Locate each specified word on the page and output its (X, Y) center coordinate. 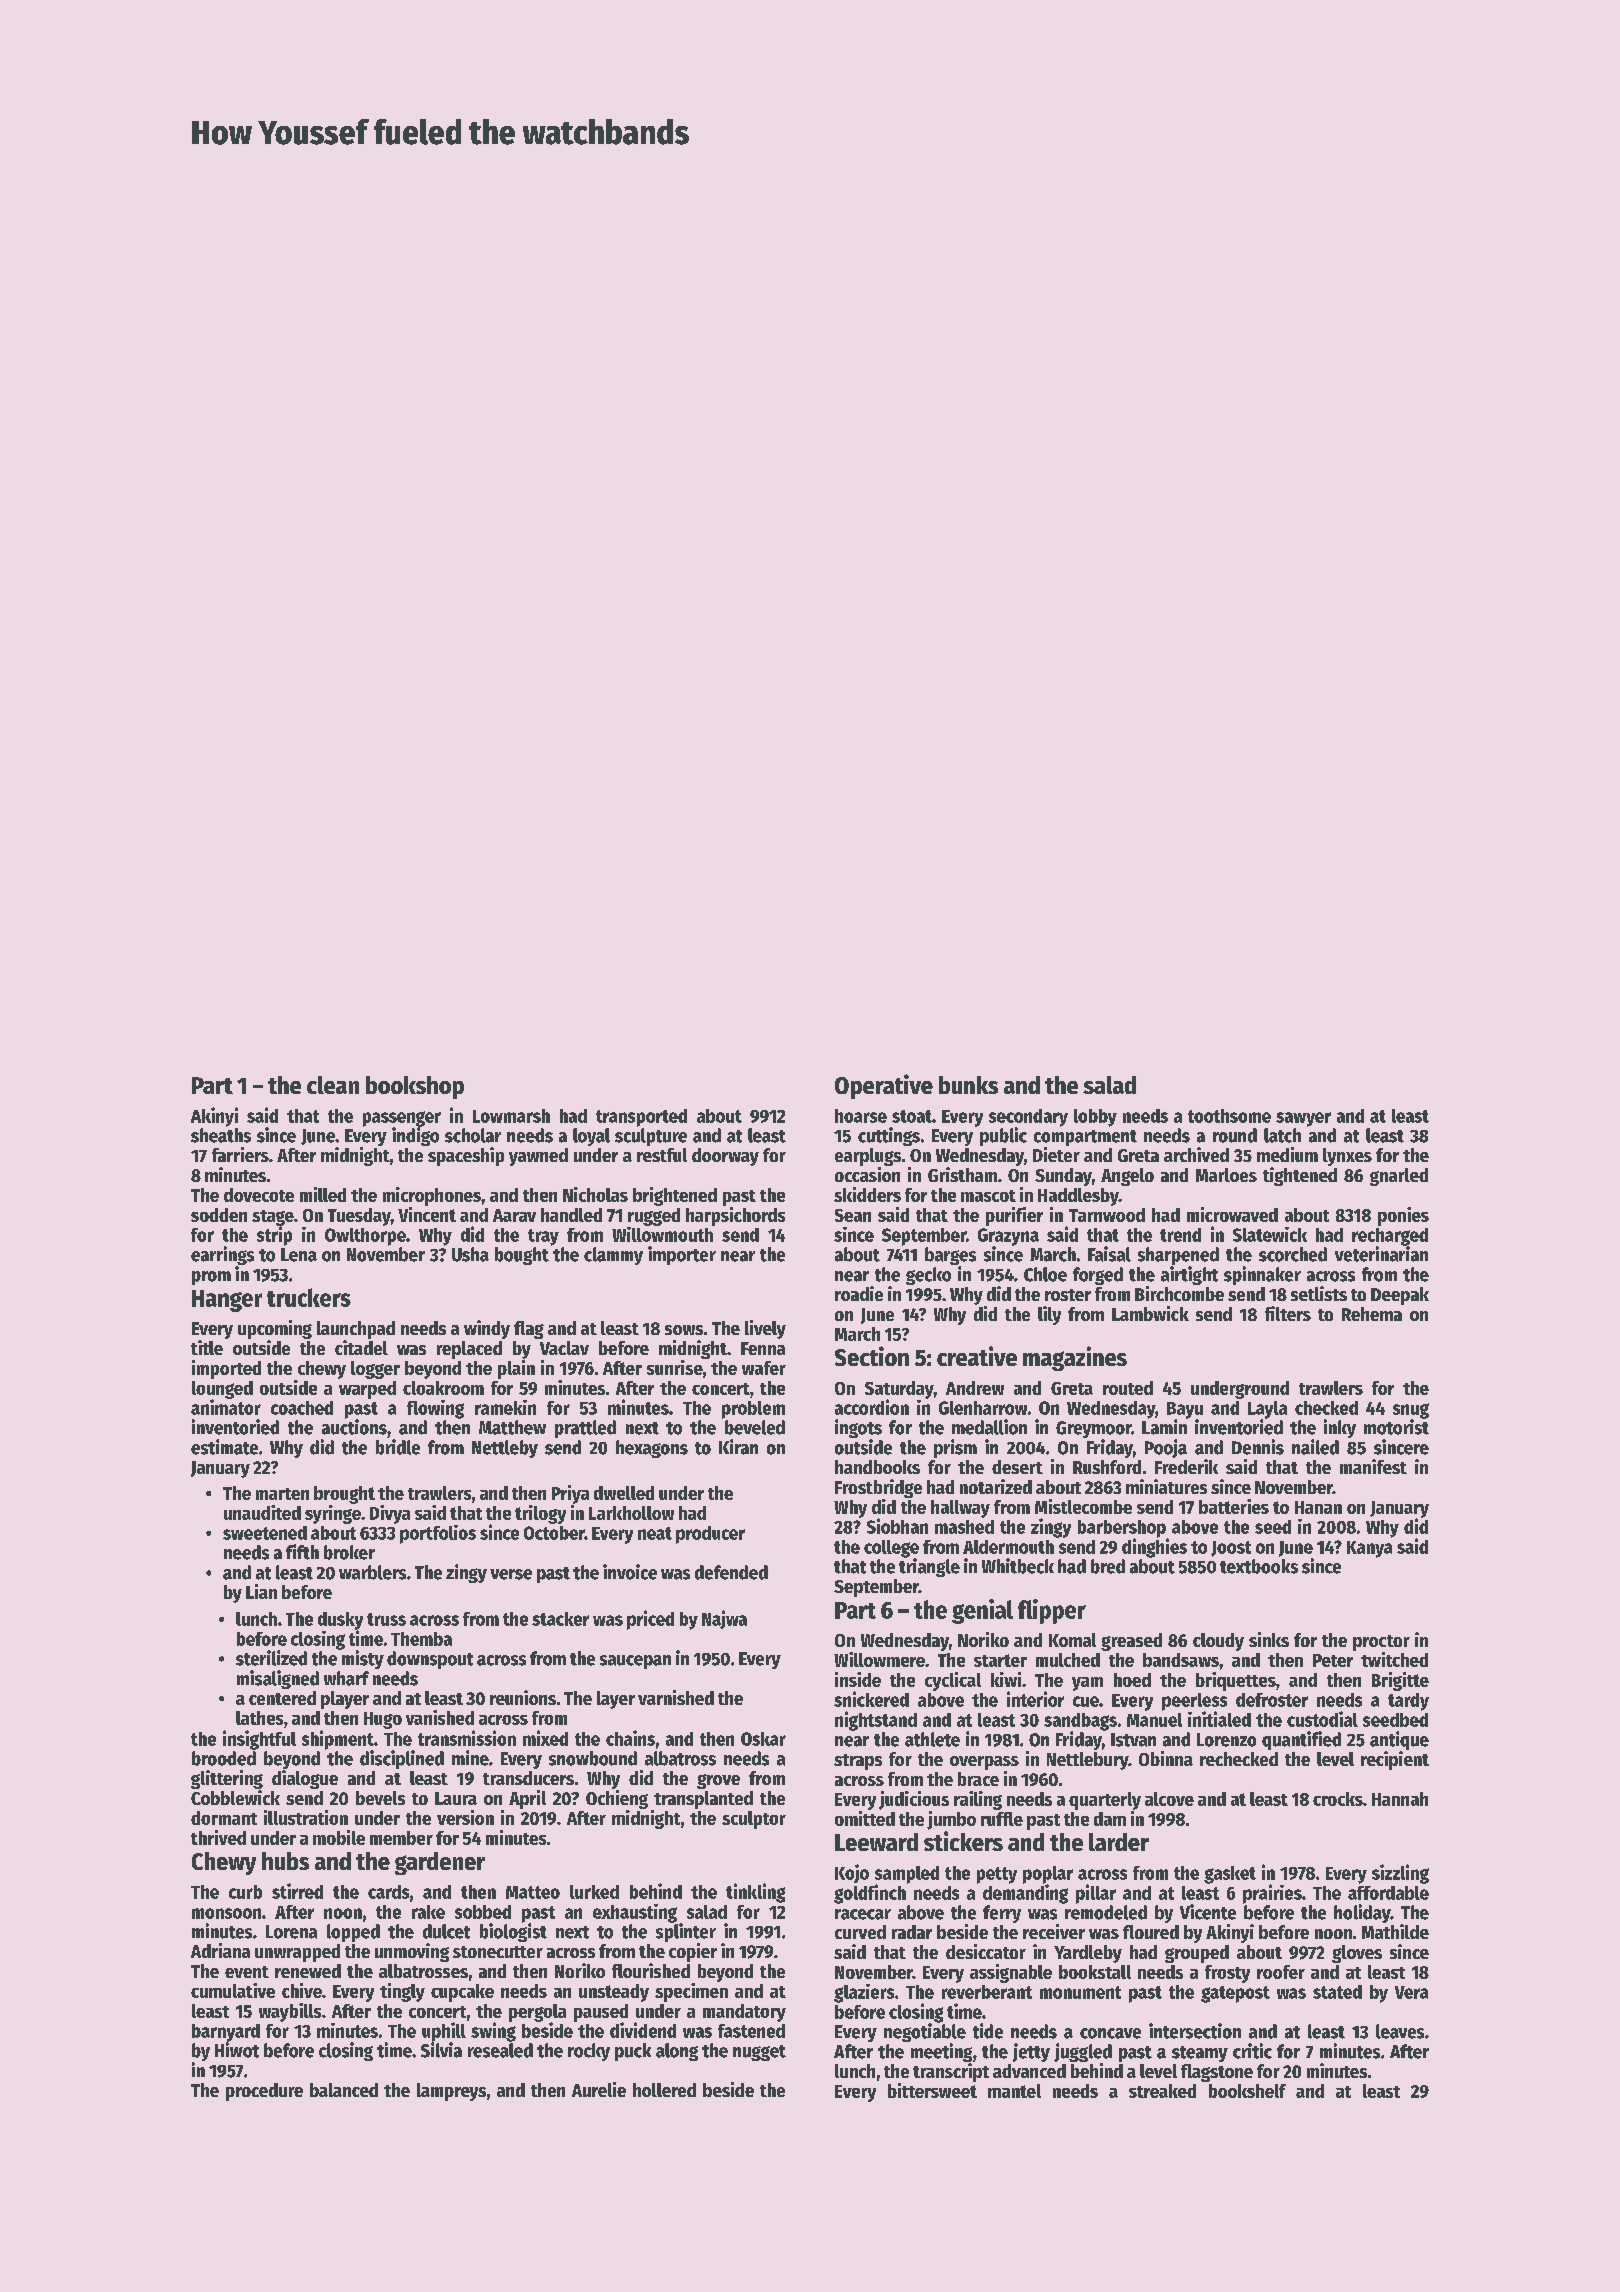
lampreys (451, 2092)
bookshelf (1247, 2091)
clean (333, 1085)
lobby (1095, 1118)
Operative (884, 1086)
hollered (664, 2090)
